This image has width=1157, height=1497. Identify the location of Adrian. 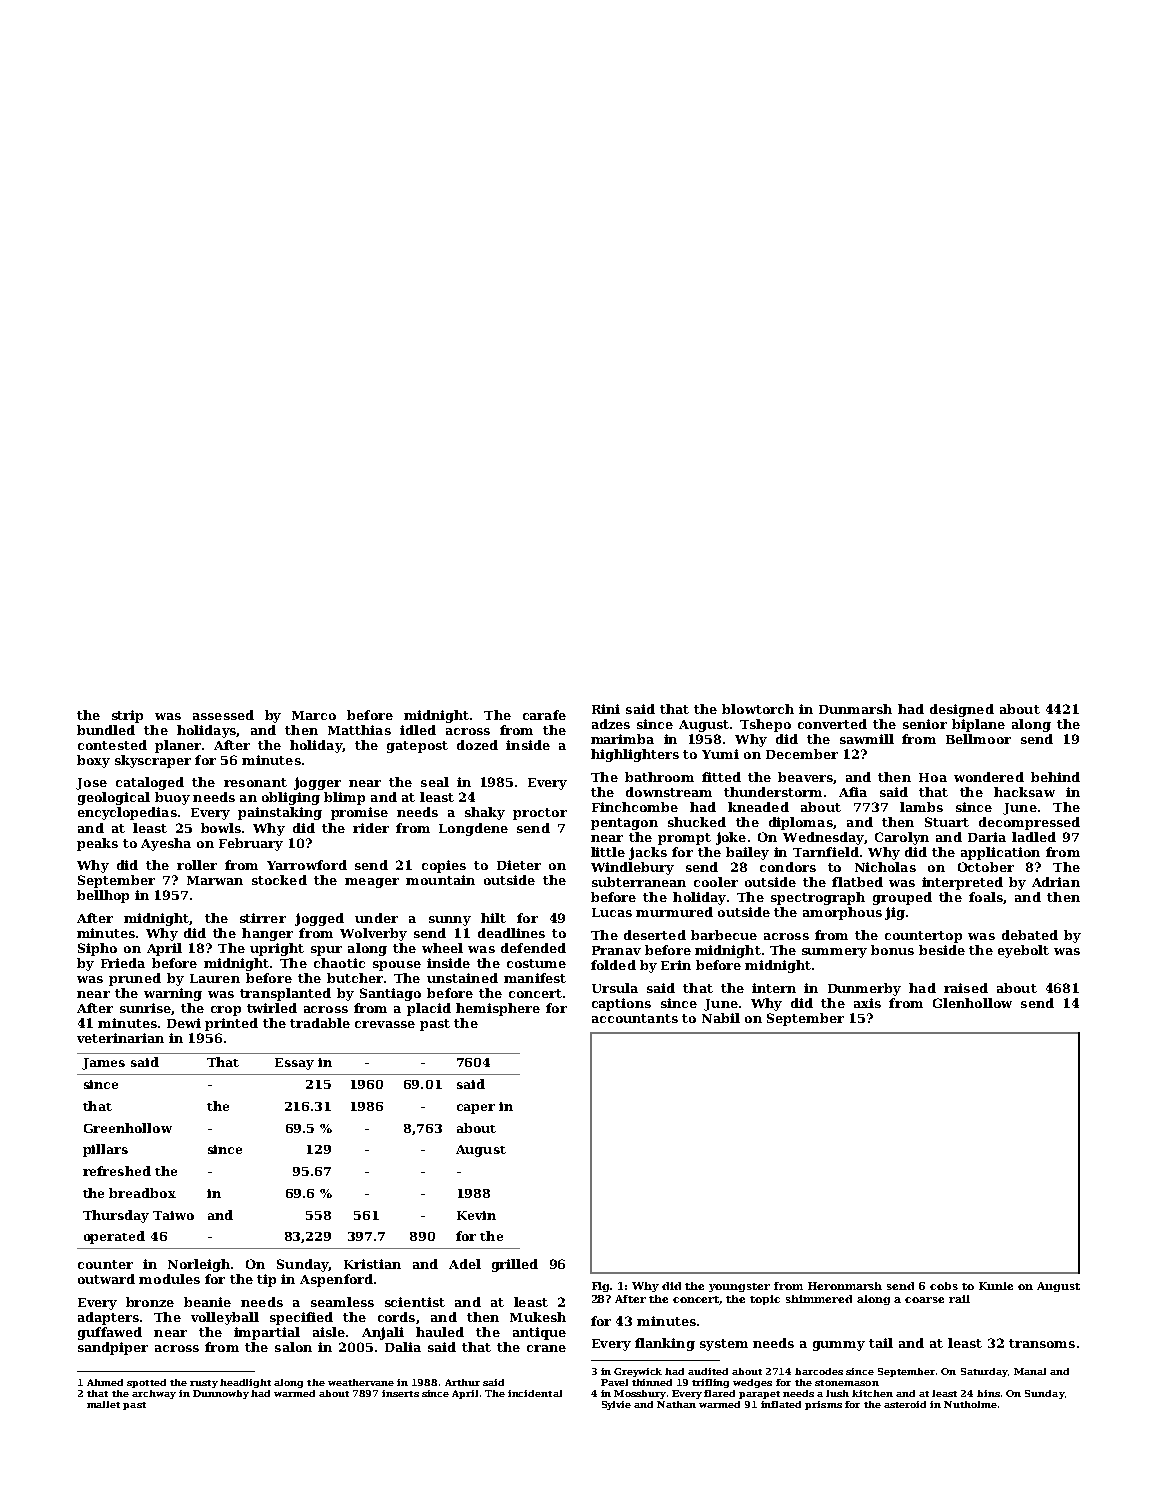
(1056, 882).
